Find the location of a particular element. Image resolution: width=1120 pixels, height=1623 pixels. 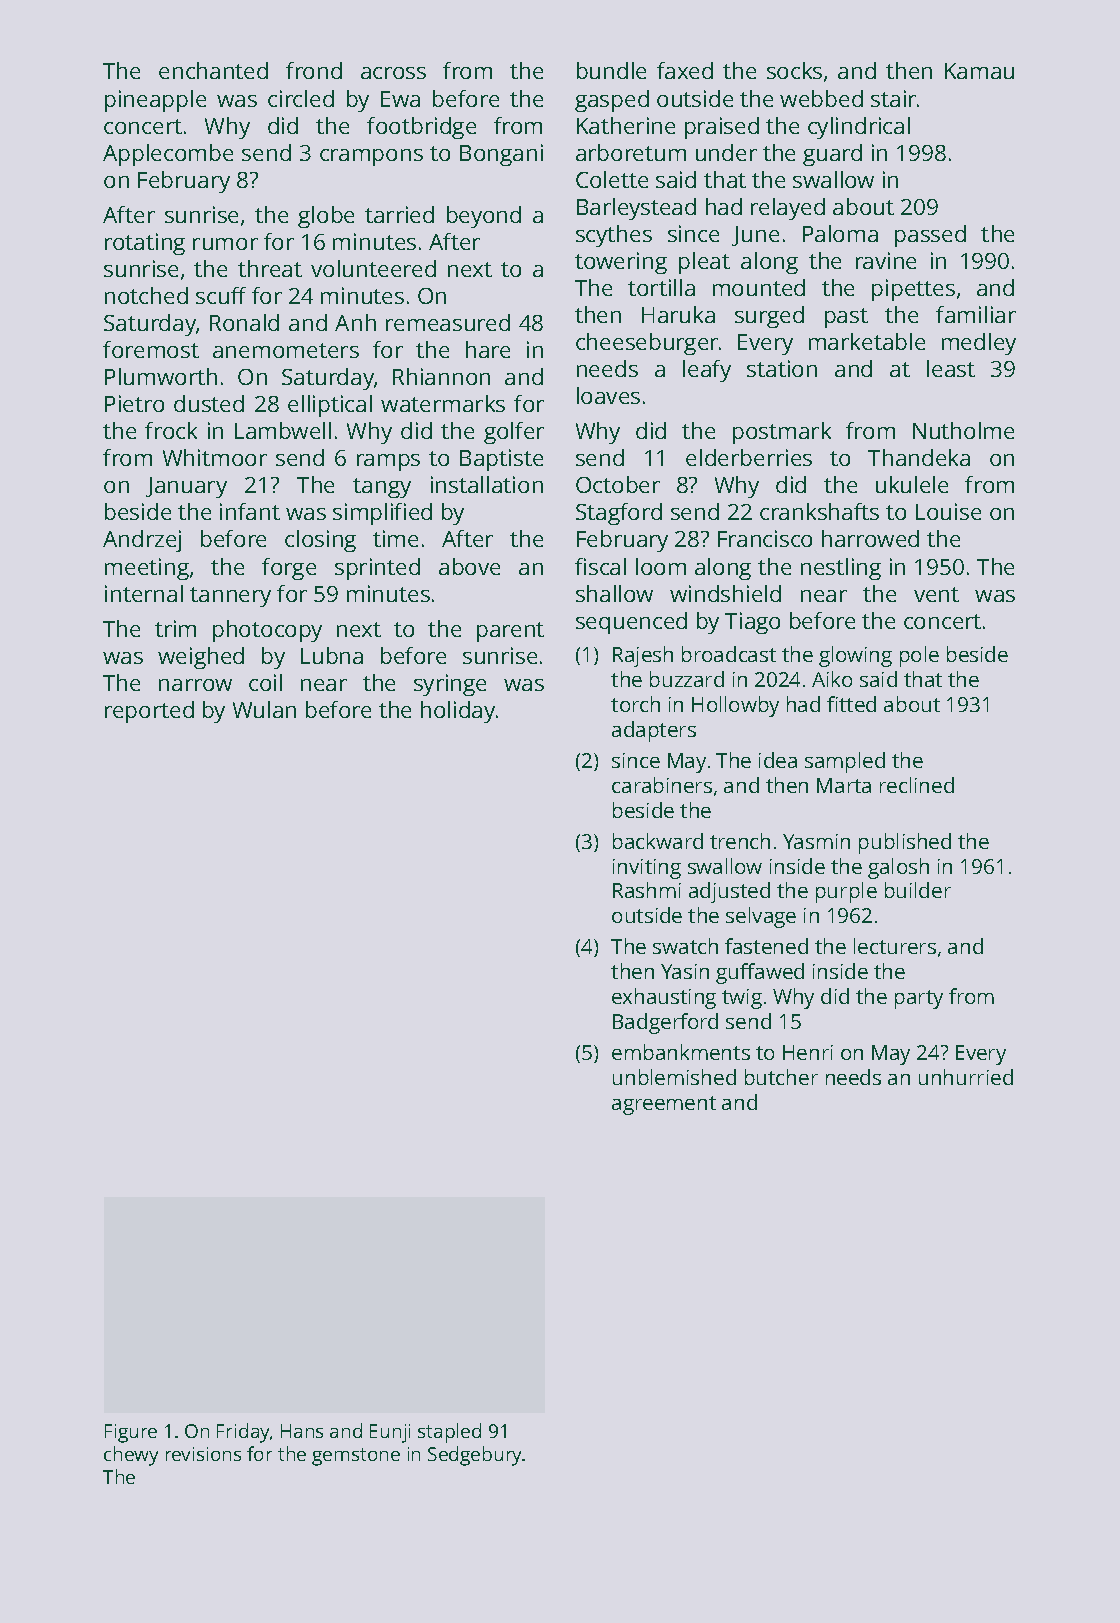

enchanted is located at coordinates (213, 70).
